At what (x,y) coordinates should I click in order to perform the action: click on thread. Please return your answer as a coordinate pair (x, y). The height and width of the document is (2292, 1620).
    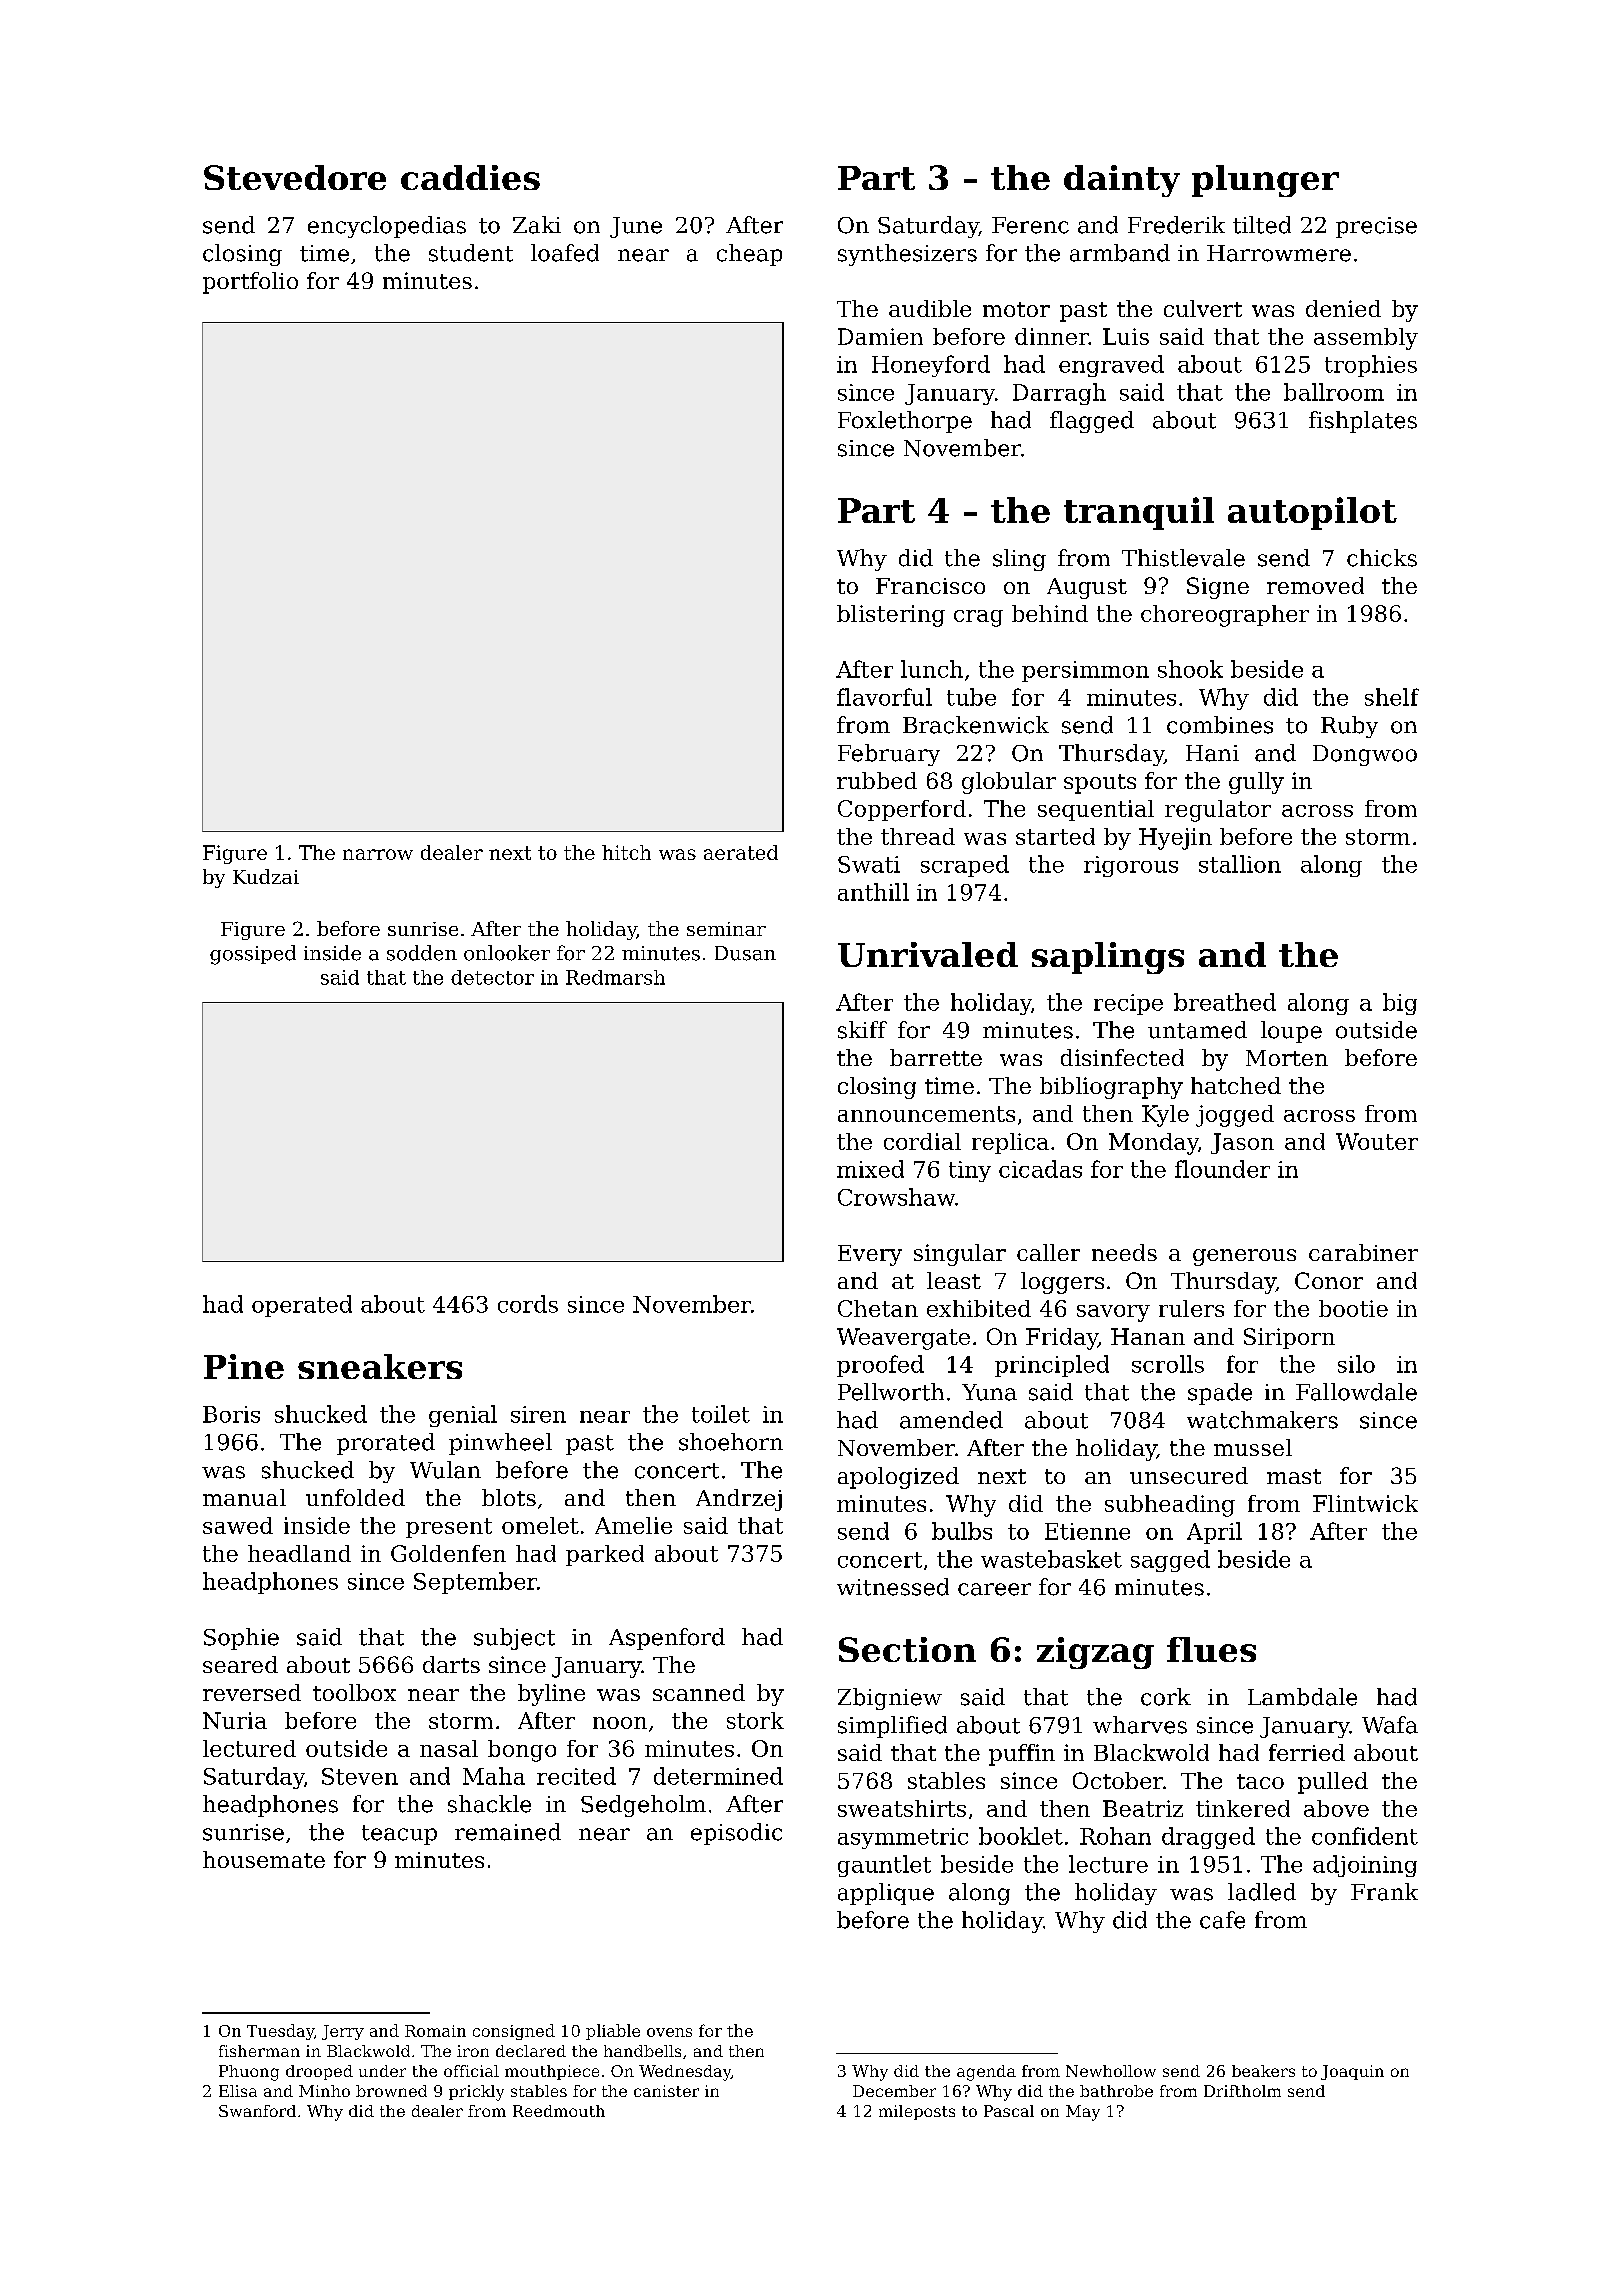
    Looking at the image, I should click on (918, 836).
